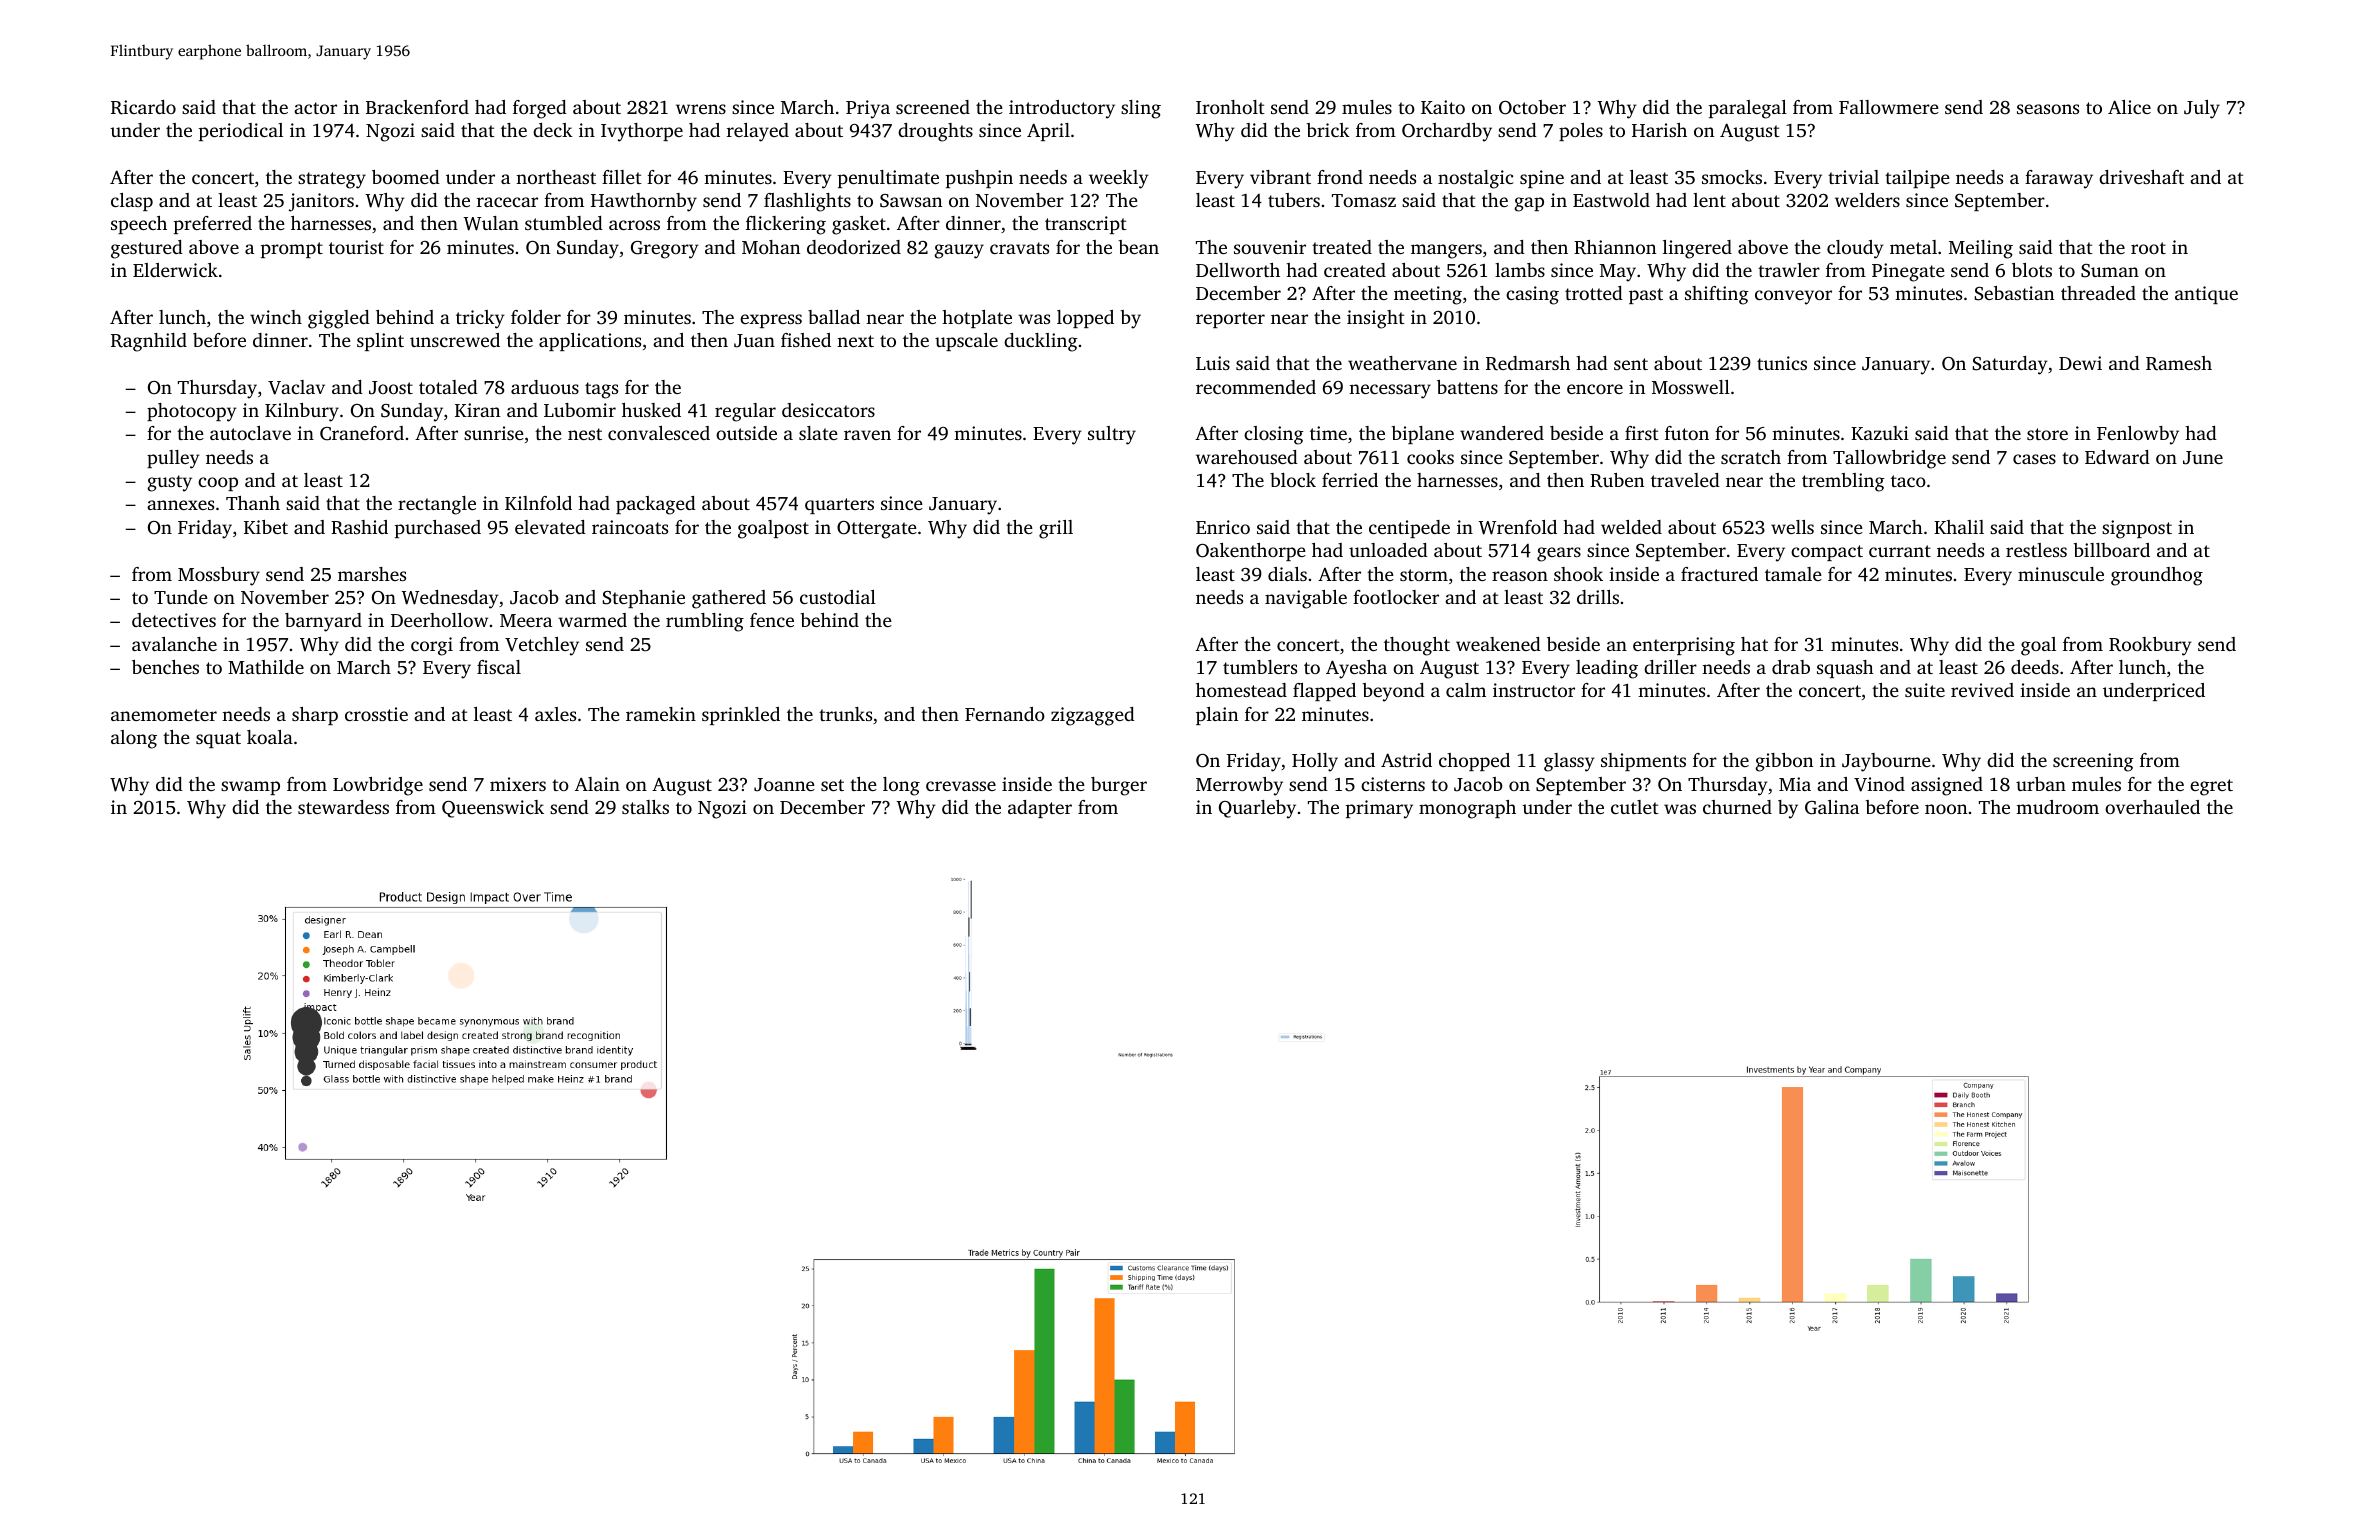 The width and height of the document is (2361, 1528). I want to click on stalks, so click(645, 807).
